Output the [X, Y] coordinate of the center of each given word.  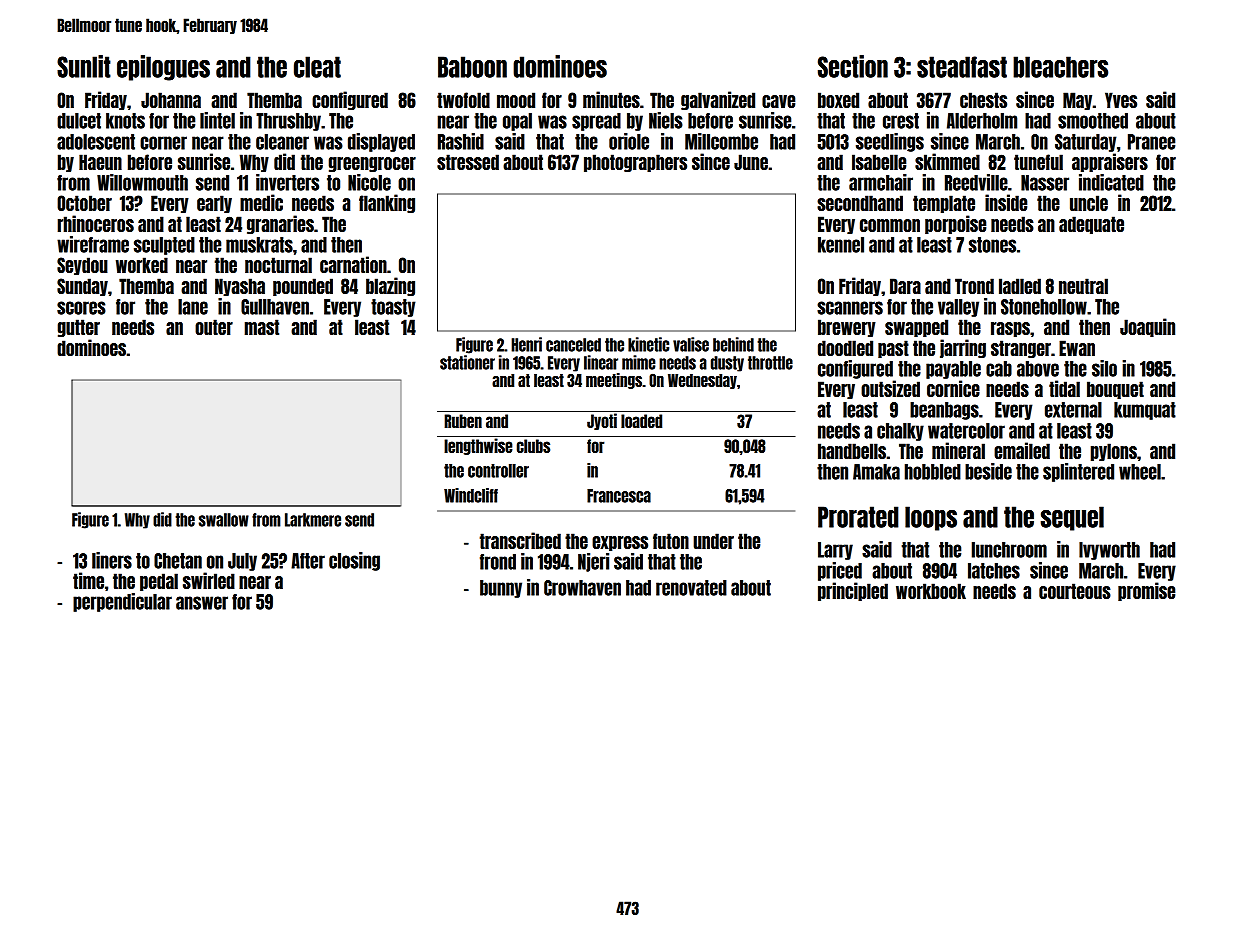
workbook [931, 591]
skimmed [947, 161]
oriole [629, 141]
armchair [881, 182]
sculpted [164, 246]
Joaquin [1147, 327]
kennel [841, 245]
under [713, 541]
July [242, 562]
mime [639, 362]
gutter [79, 328]
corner [163, 143]
